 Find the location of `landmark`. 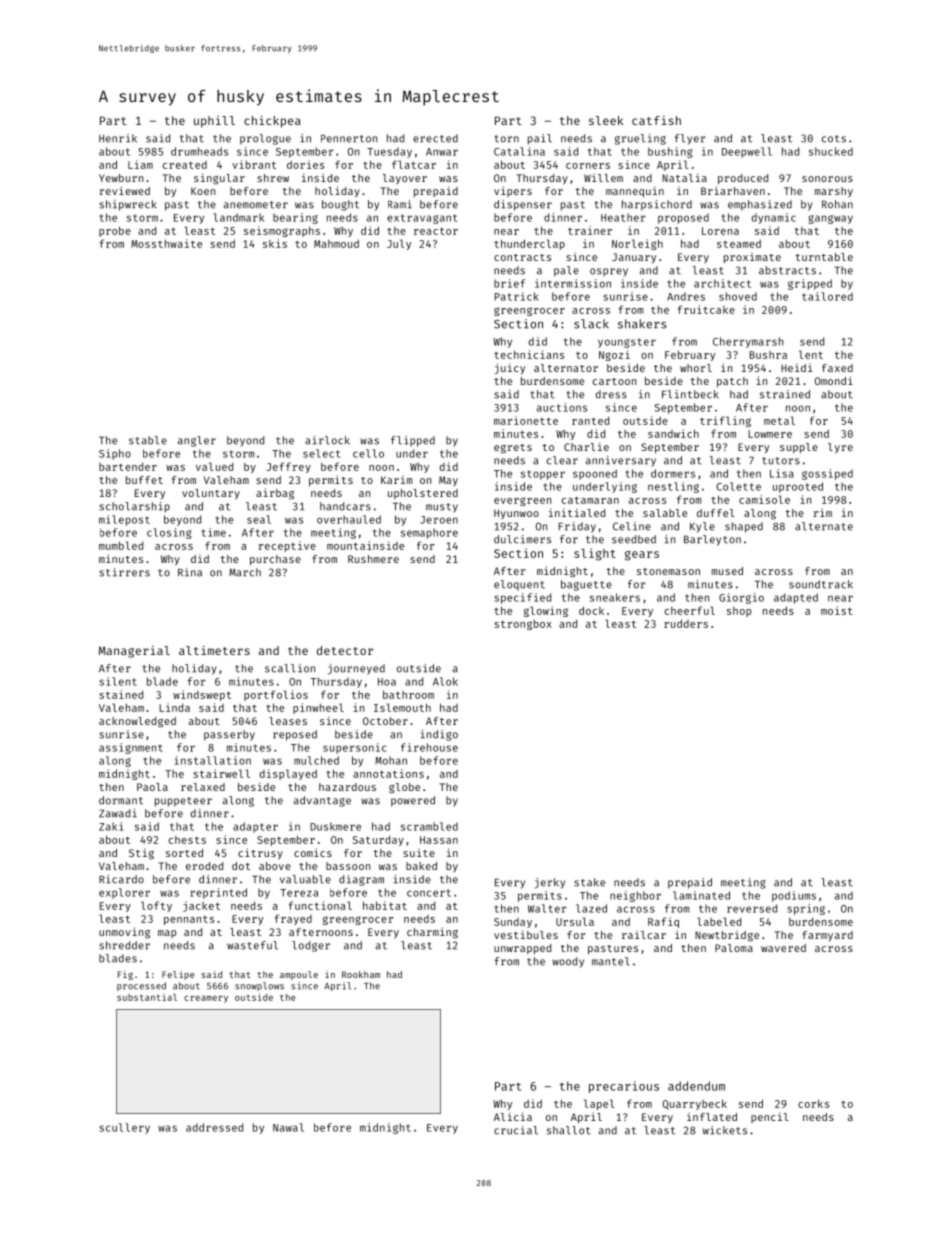

landmark is located at coordinates (238, 217).
